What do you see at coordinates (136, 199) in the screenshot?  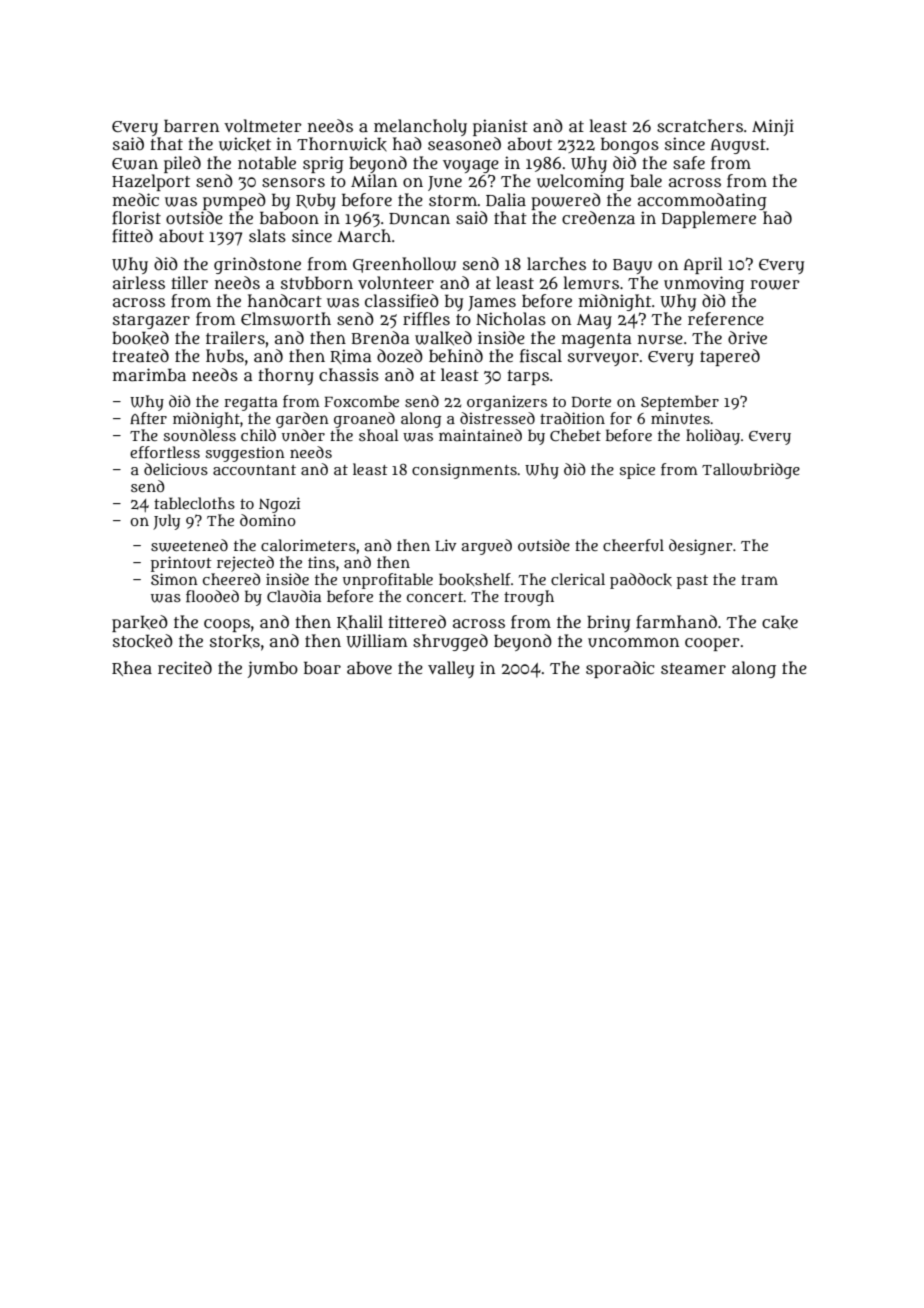 I see `medic` at bounding box center [136, 199].
